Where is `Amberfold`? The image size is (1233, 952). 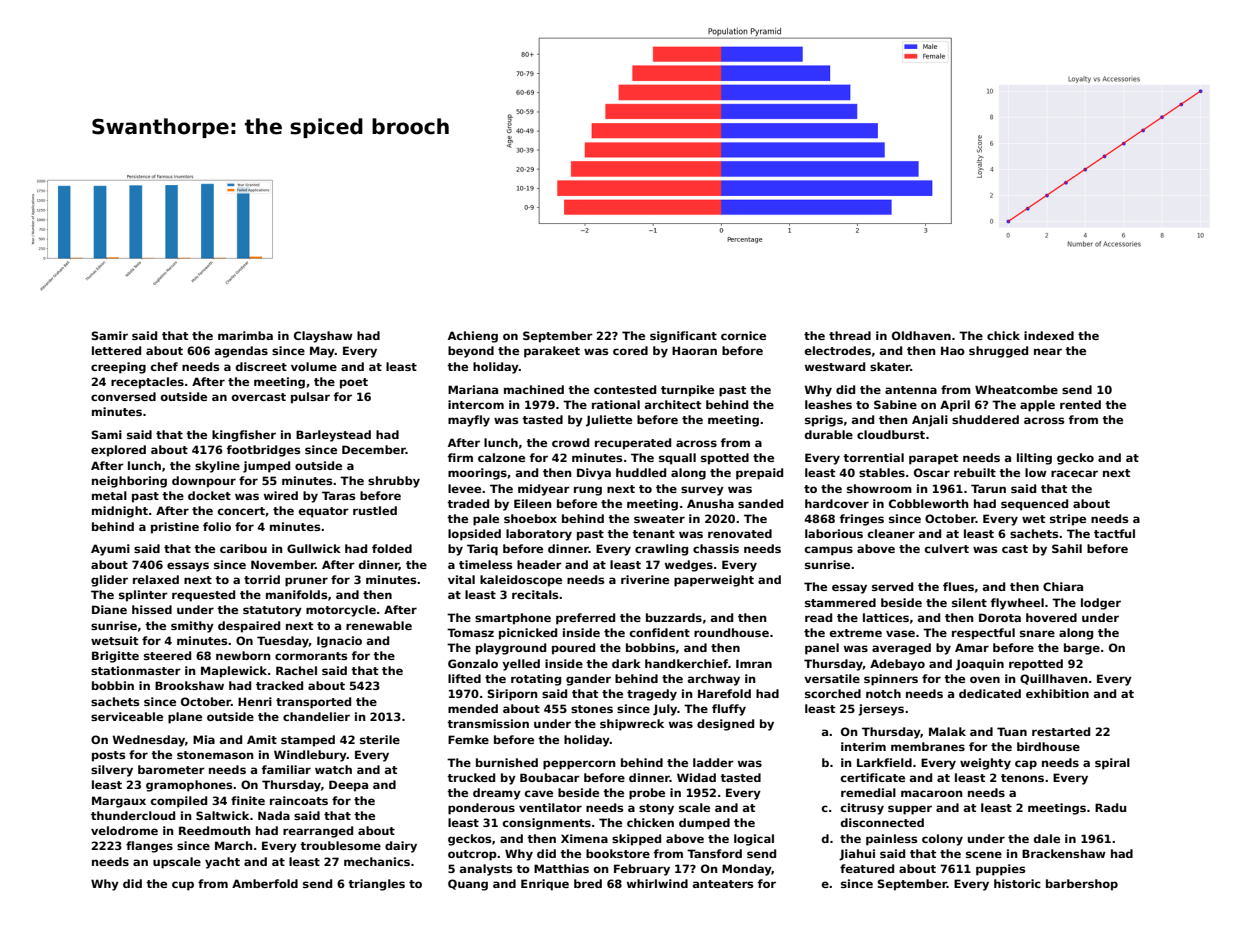
Amberfold is located at coordinates (265, 883).
